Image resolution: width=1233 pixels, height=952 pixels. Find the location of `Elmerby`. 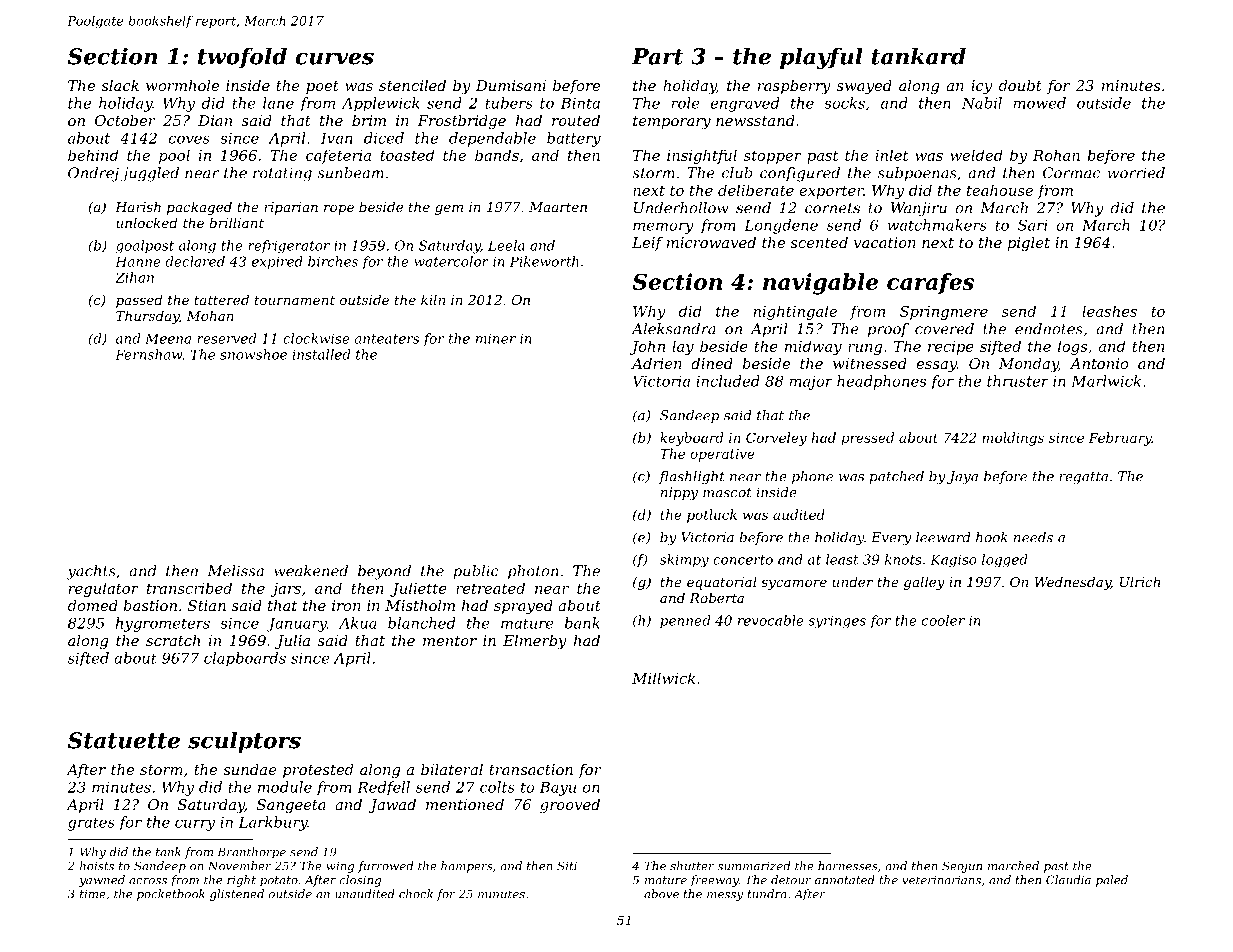

Elmerby is located at coordinates (535, 642).
